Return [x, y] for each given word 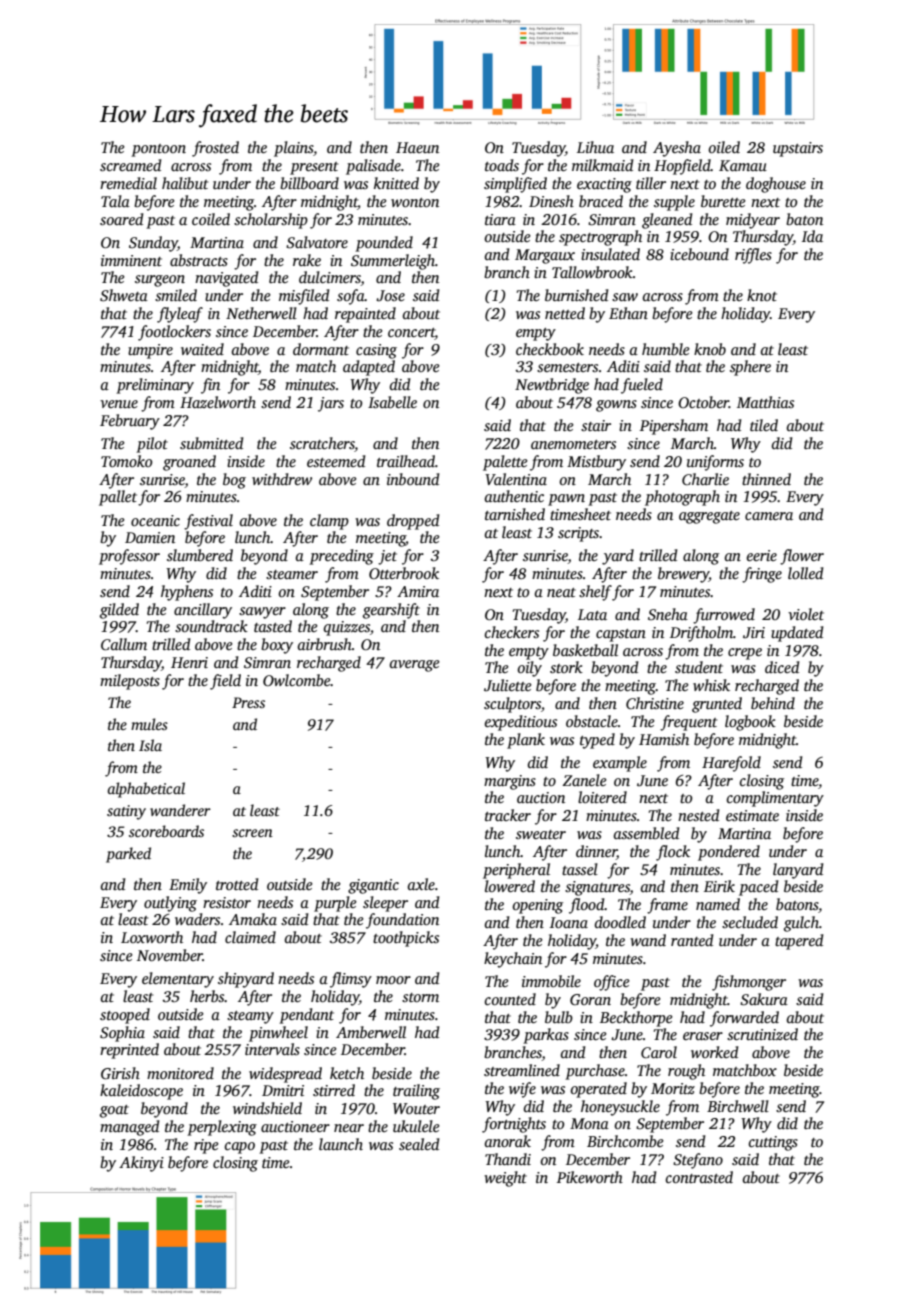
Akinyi [141, 1164]
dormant [321, 349]
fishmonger [749, 983]
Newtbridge [552, 386]
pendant [306, 1016]
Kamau [743, 165]
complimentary [775, 799]
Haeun [417, 147]
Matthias [765, 402]
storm [420, 997]
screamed [130, 165]
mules [149, 724]
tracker [508, 815]
